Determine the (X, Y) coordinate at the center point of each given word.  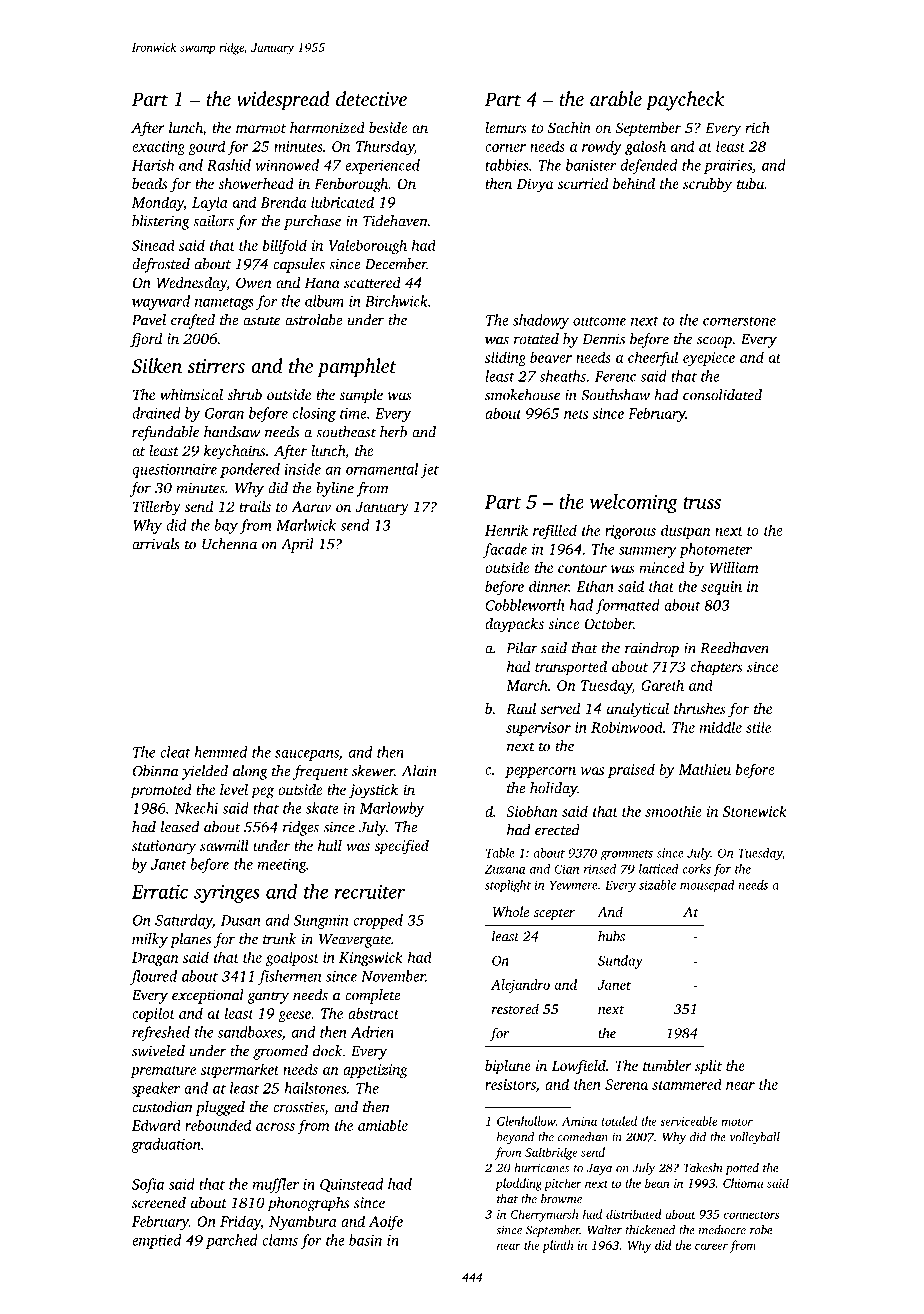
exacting (158, 148)
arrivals (156, 544)
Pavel (149, 320)
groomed (280, 1052)
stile (758, 727)
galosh (645, 147)
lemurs (506, 127)
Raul (521, 708)
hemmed (220, 752)
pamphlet (356, 368)
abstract (373, 1013)
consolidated (722, 395)
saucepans (307, 755)
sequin (721, 588)
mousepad (707, 886)
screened (159, 1202)
